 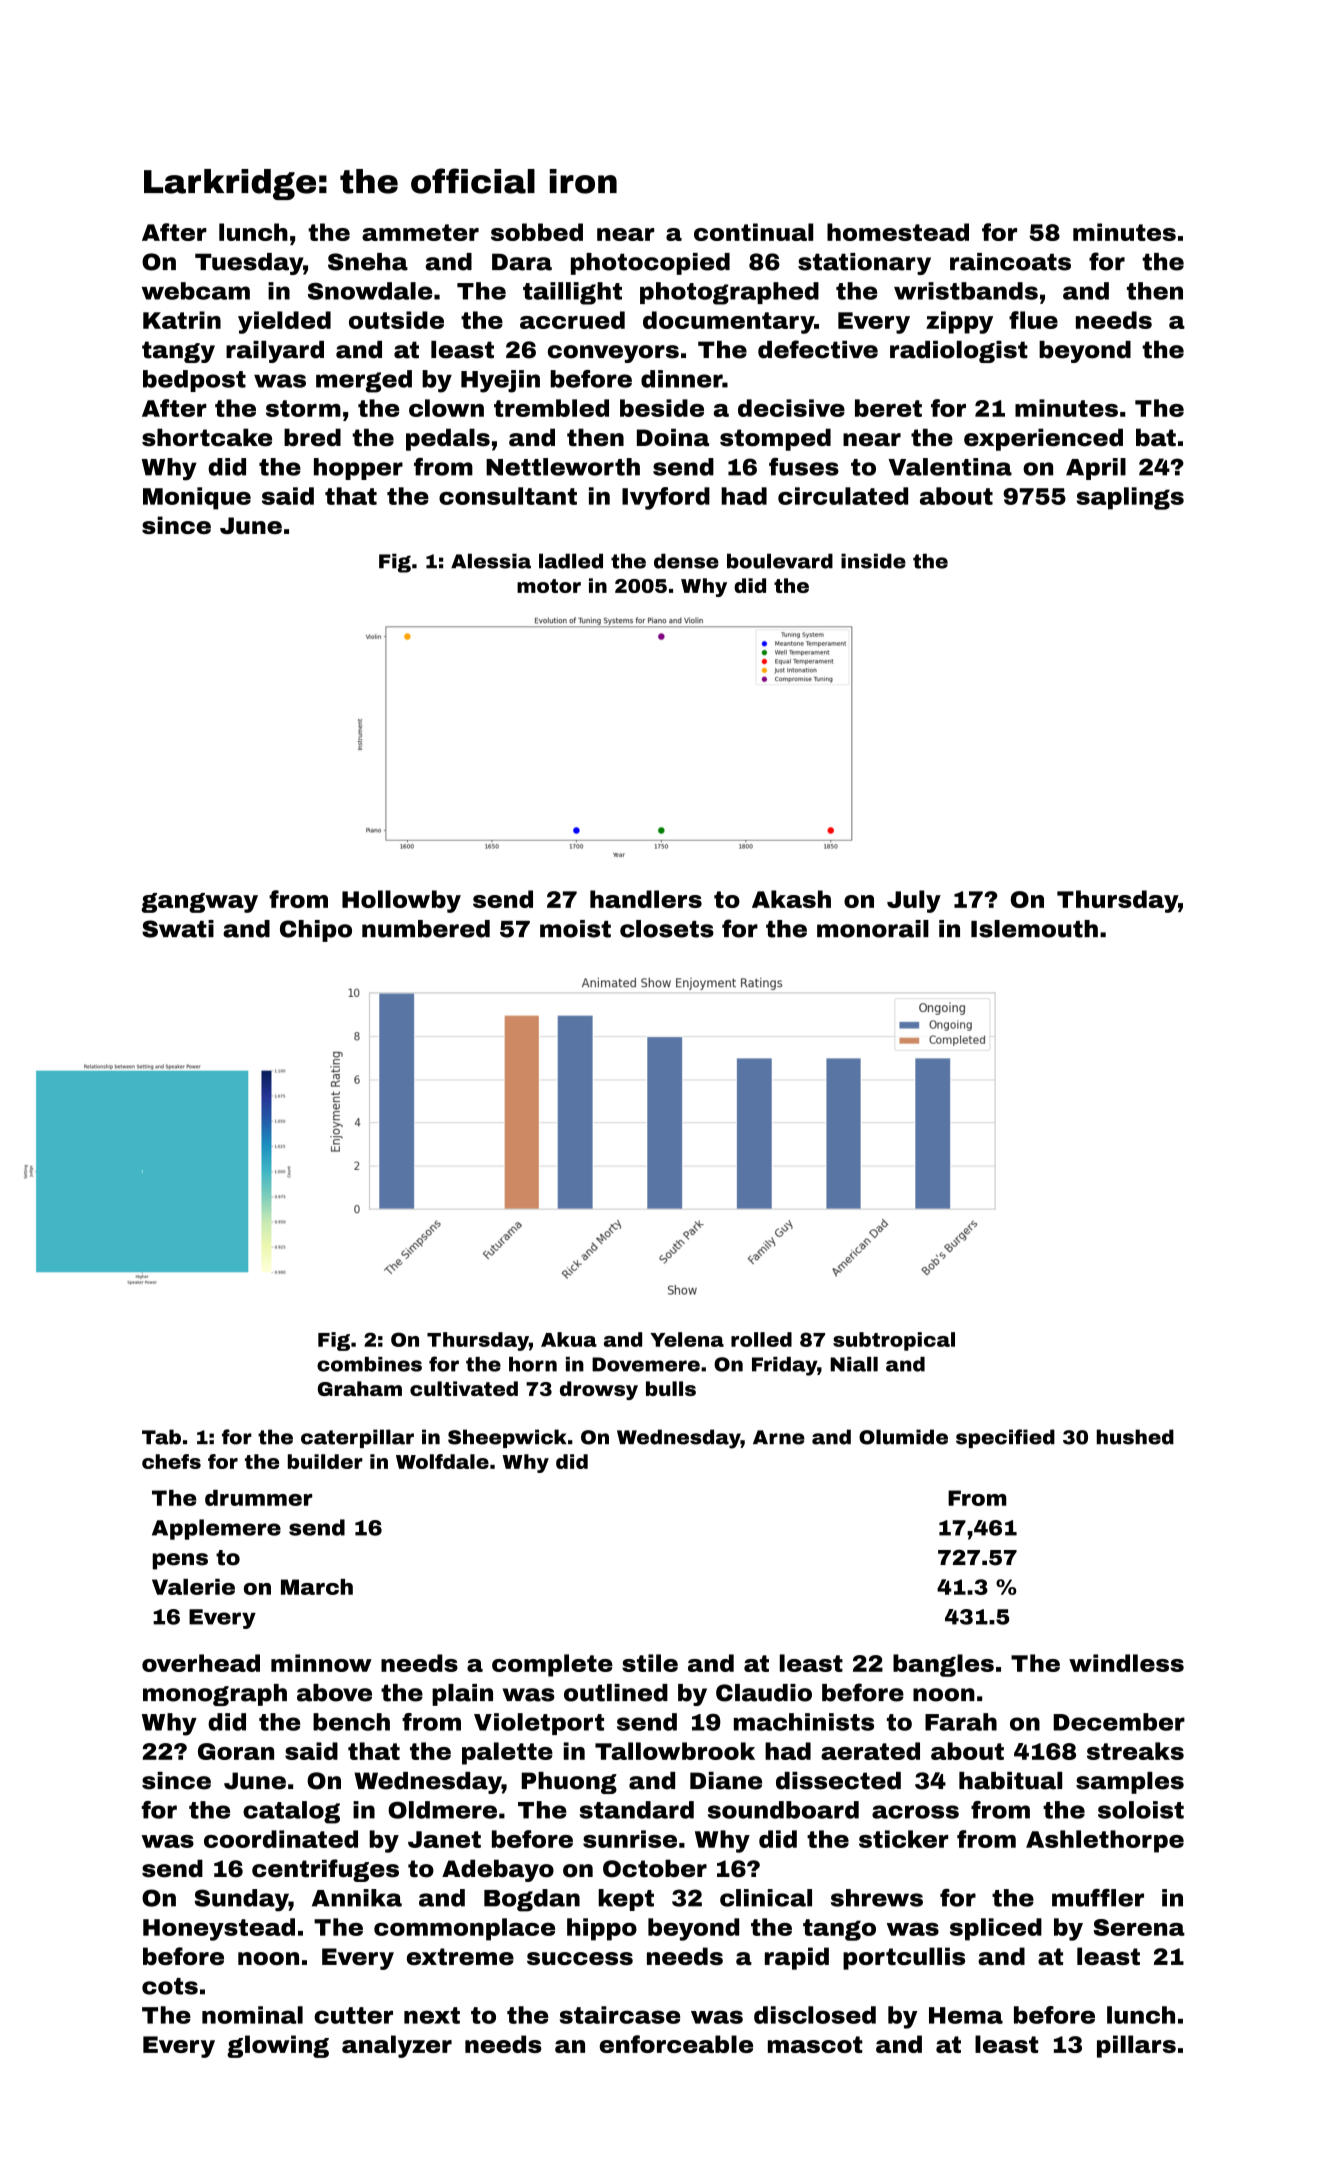 I want to click on yielded, so click(x=284, y=322).
